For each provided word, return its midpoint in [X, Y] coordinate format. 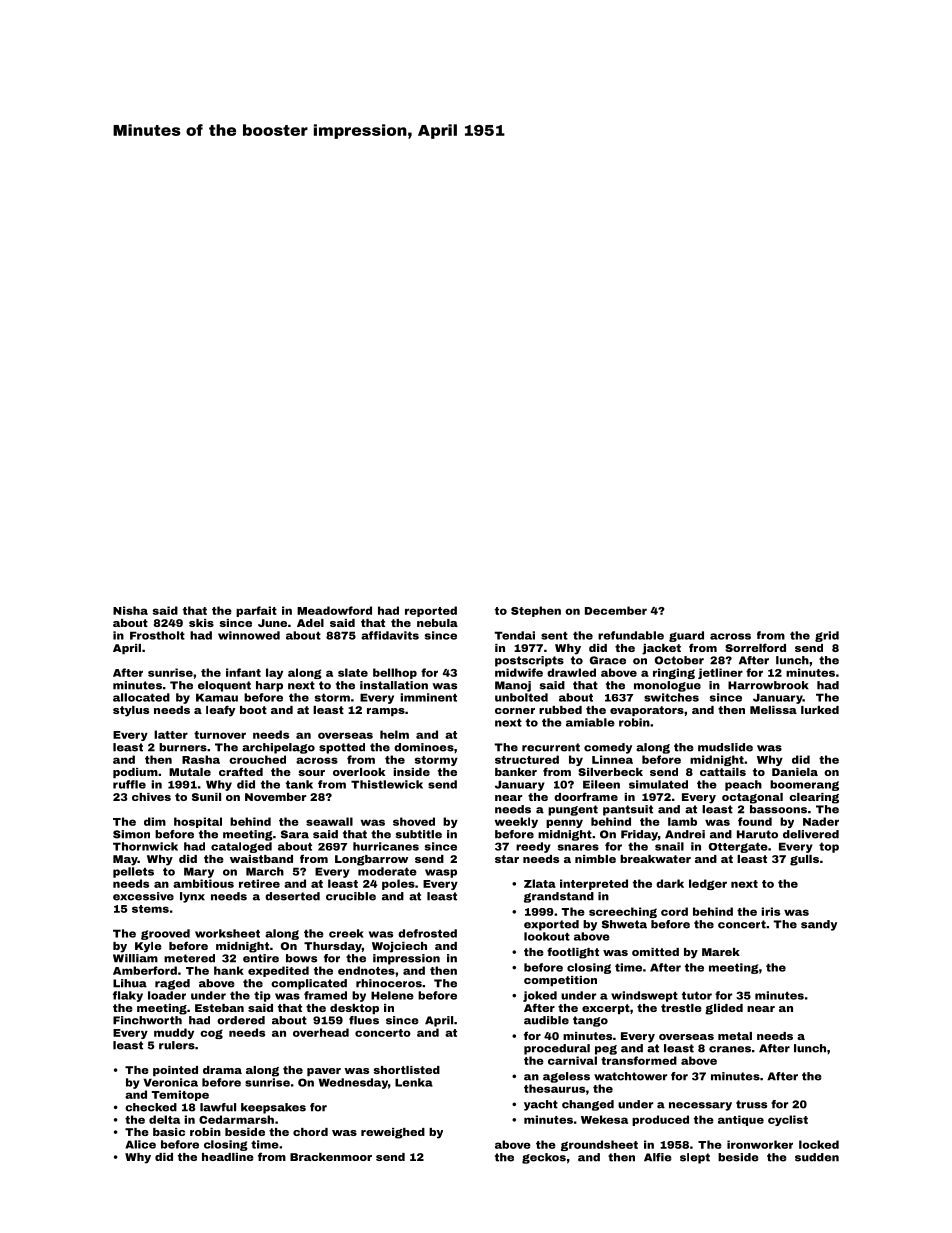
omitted [655, 952]
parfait [256, 611]
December [616, 610]
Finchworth [147, 1020]
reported [431, 611]
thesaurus [554, 1088]
